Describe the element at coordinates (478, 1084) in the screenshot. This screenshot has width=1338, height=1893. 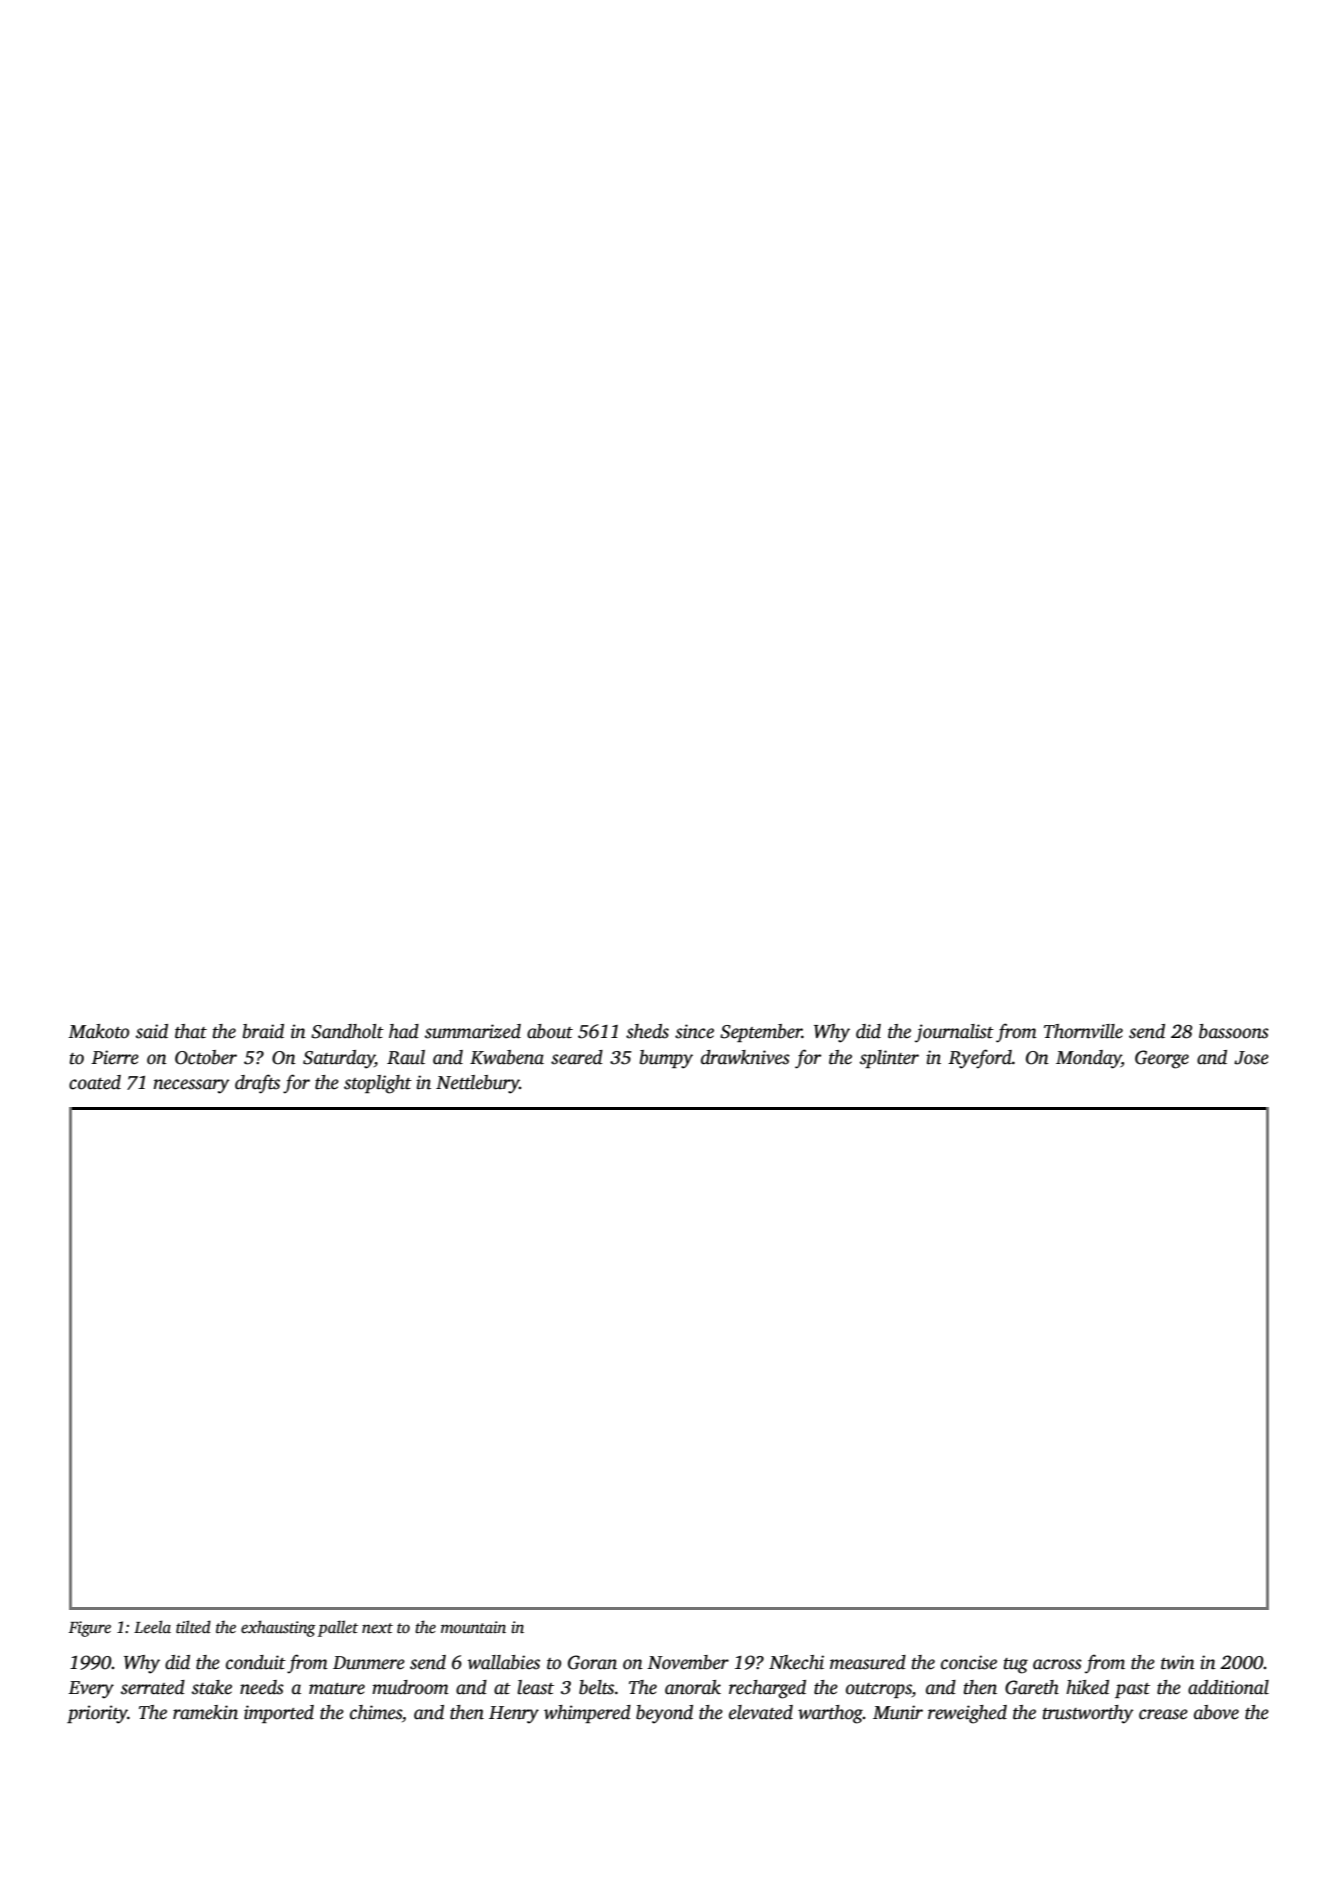
I see `Nettlebury` at that location.
